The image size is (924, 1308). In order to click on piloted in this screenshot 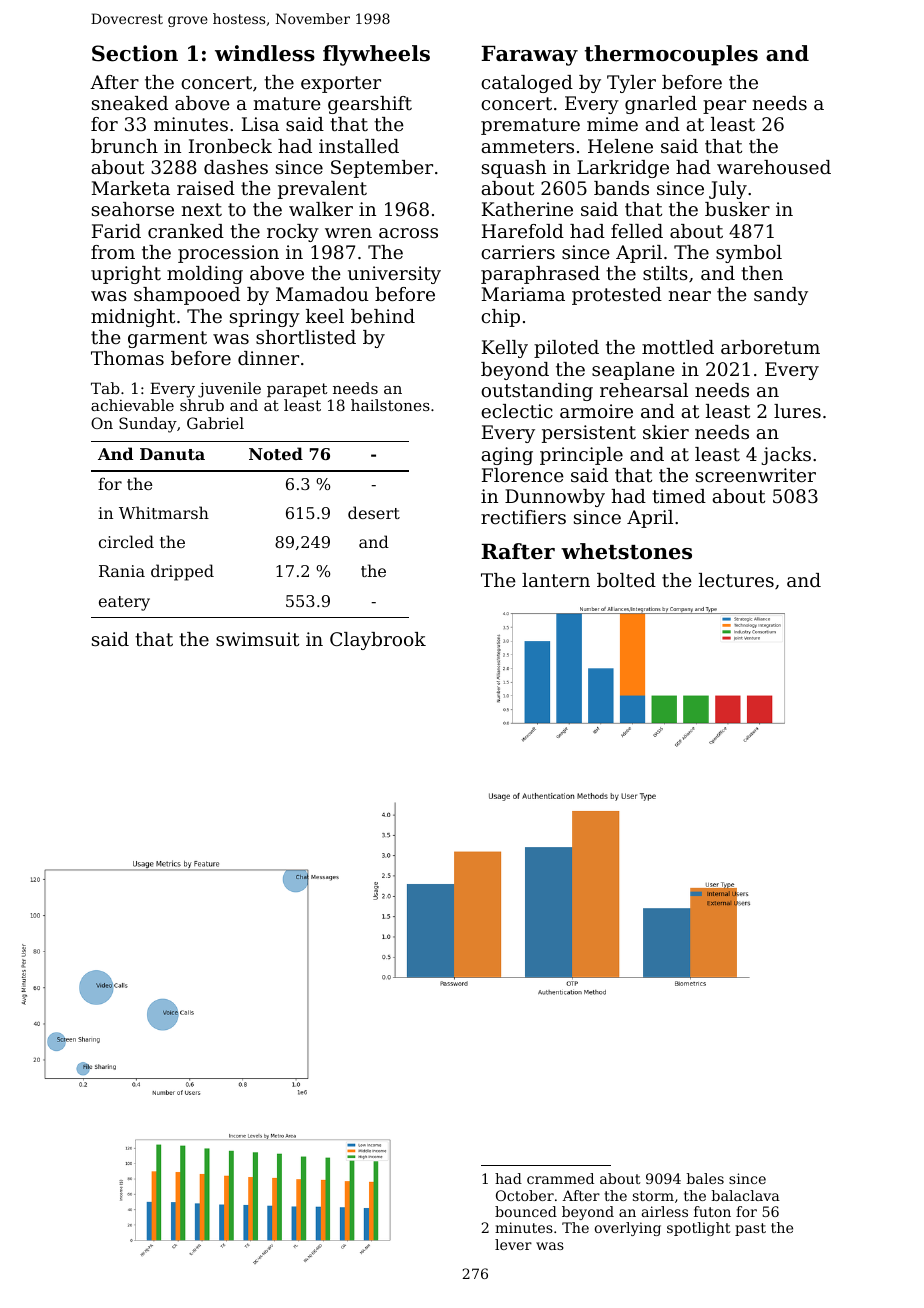, I will do `click(566, 349)`.
